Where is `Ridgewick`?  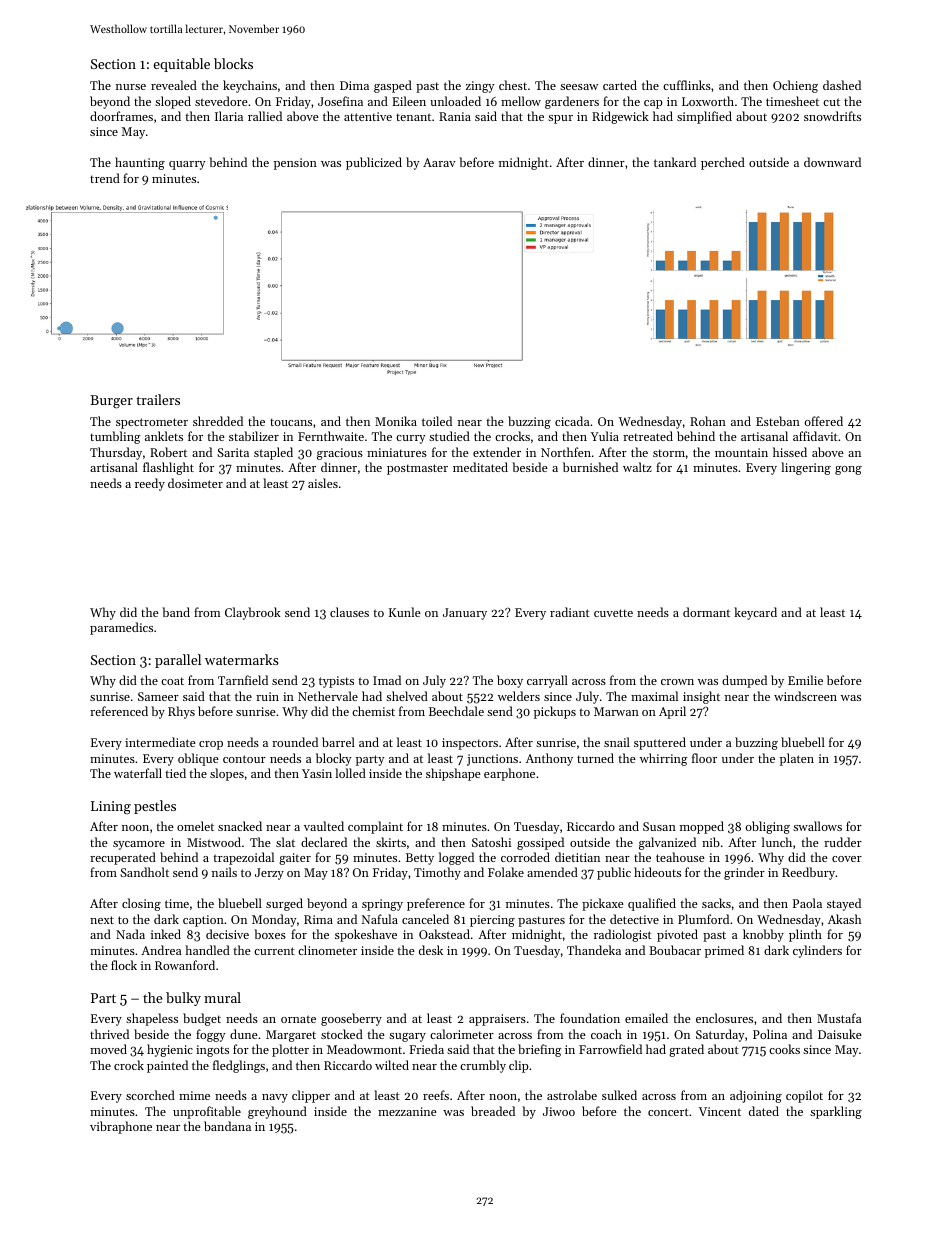 Ridgewick is located at coordinates (620, 117).
